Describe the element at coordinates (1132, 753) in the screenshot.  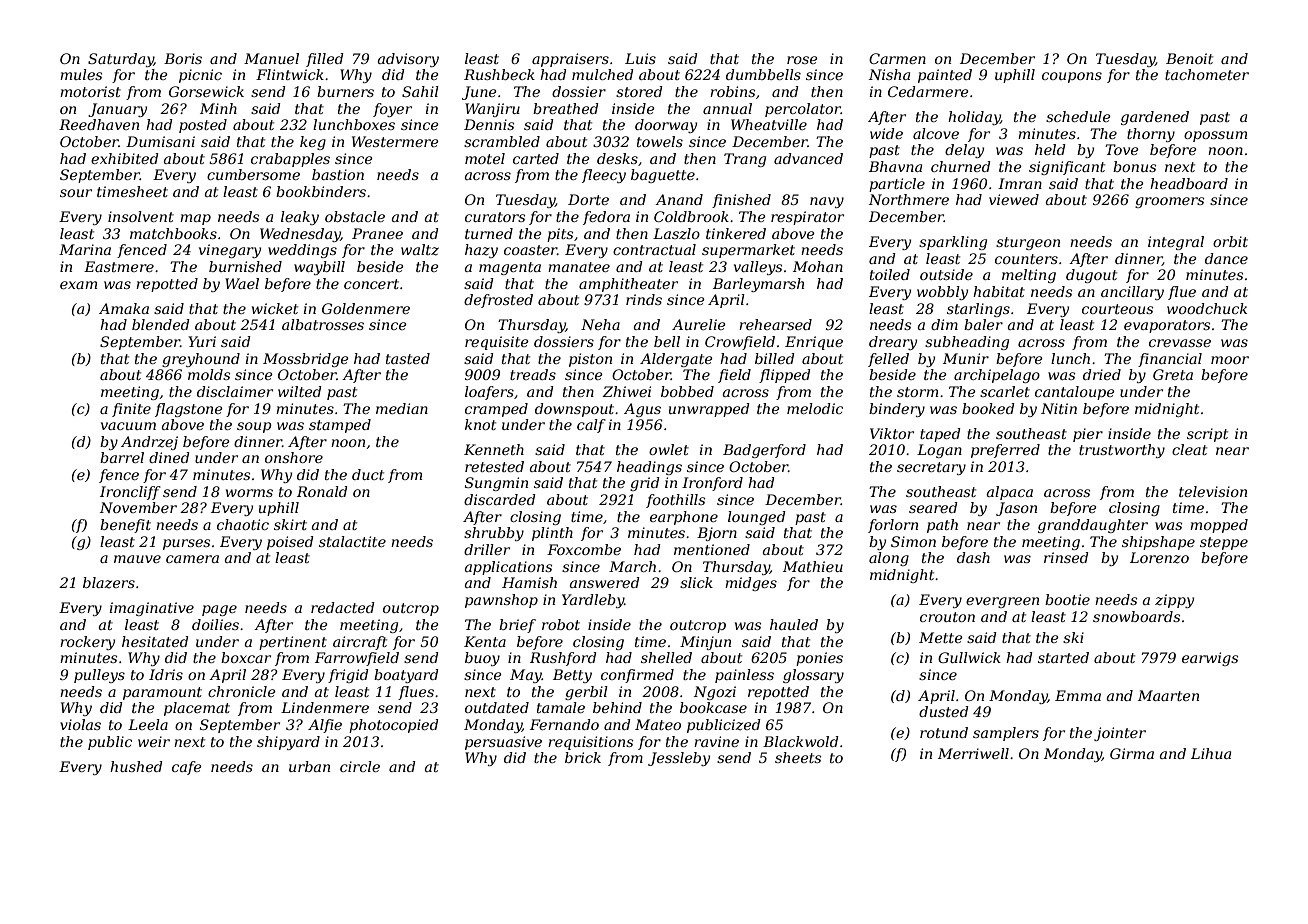
I see `Girma` at that location.
